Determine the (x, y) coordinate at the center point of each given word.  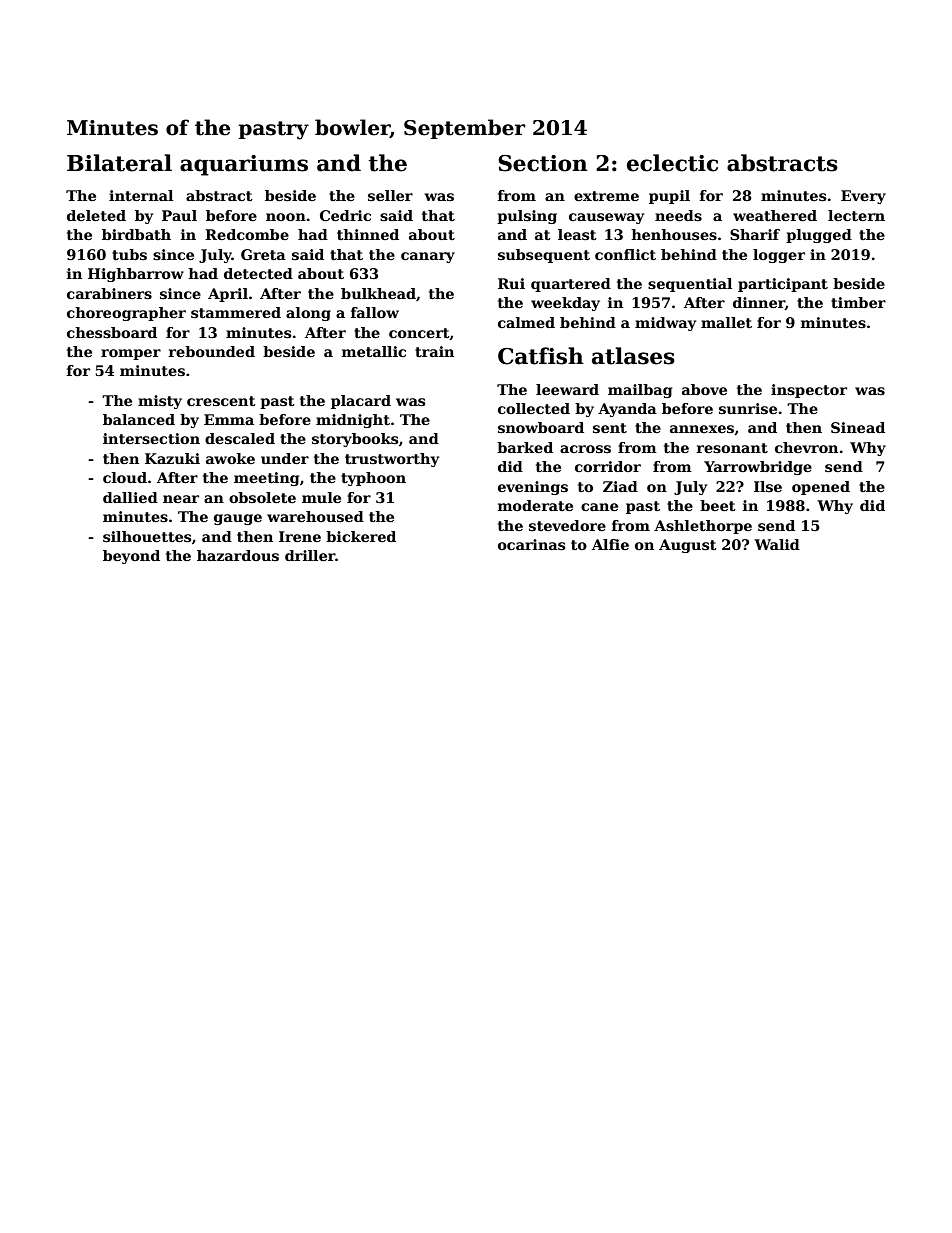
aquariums (244, 165)
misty (160, 402)
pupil (669, 197)
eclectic (672, 163)
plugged (819, 236)
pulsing (527, 217)
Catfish (541, 356)
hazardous (238, 555)
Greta (263, 254)
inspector (809, 391)
